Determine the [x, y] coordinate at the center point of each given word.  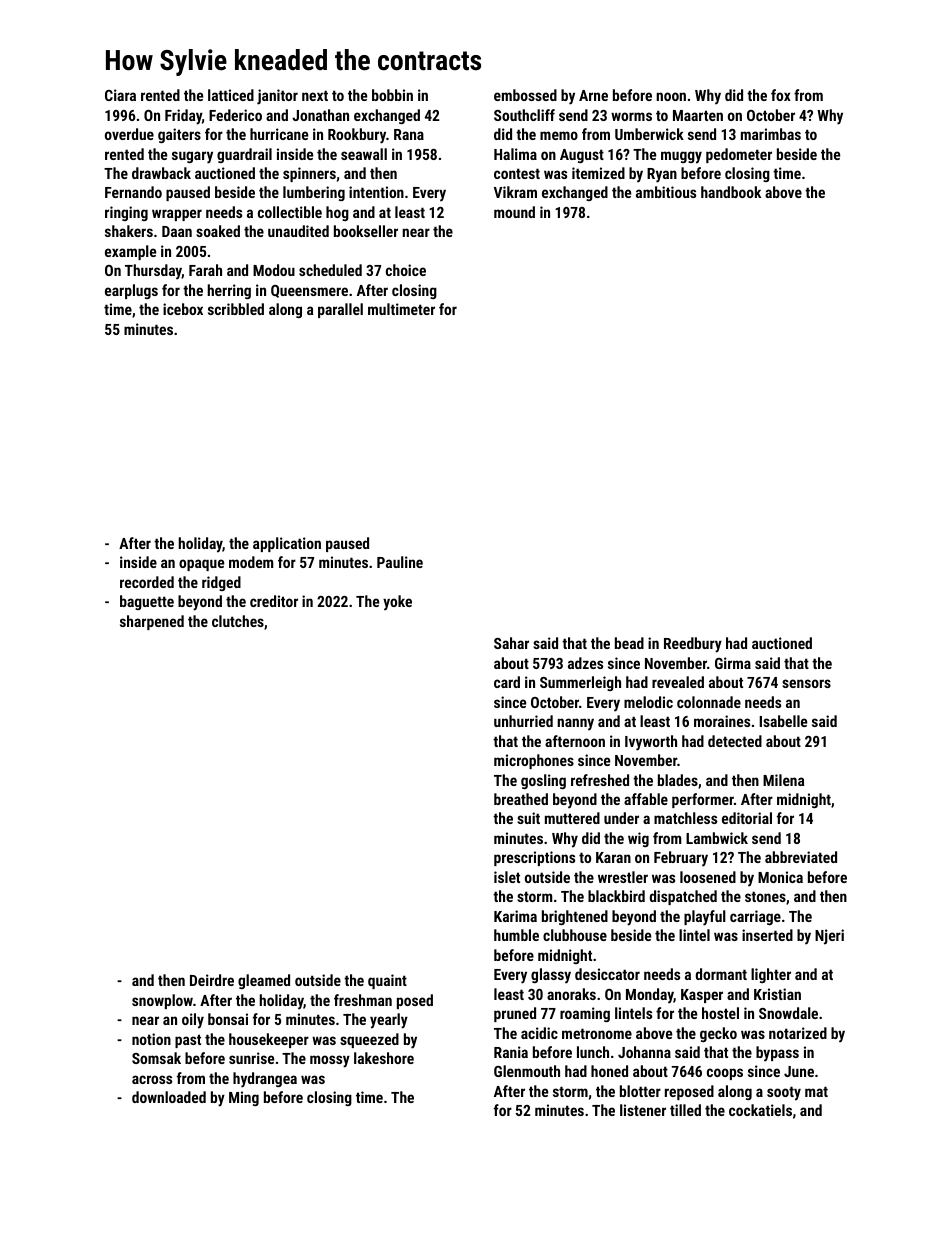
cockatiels [760, 1110]
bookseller [366, 231]
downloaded [169, 1097]
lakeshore [384, 1058]
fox [781, 95]
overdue [129, 134]
